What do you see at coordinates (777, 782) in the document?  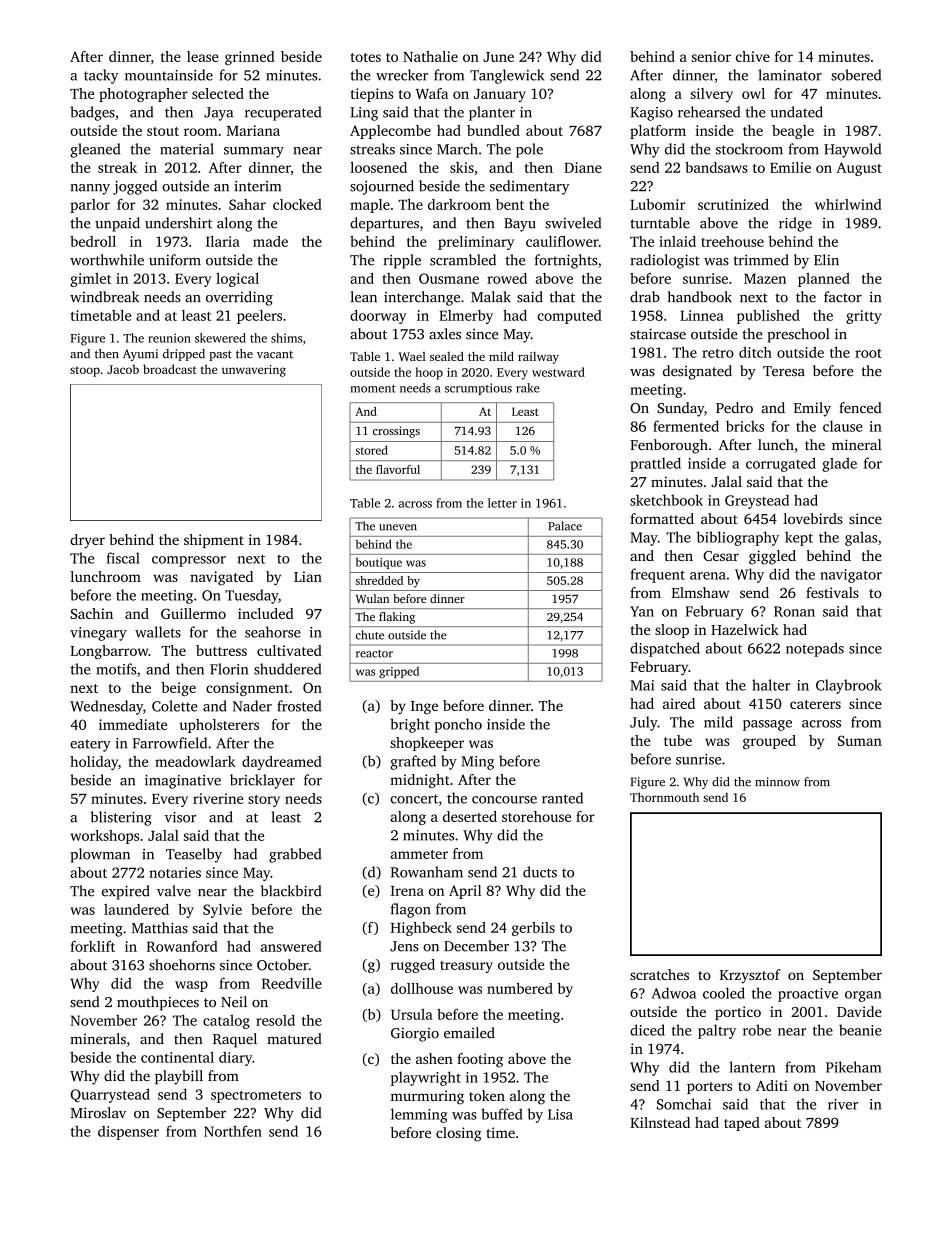 I see `minnow` at bounding box center [777, 782].
